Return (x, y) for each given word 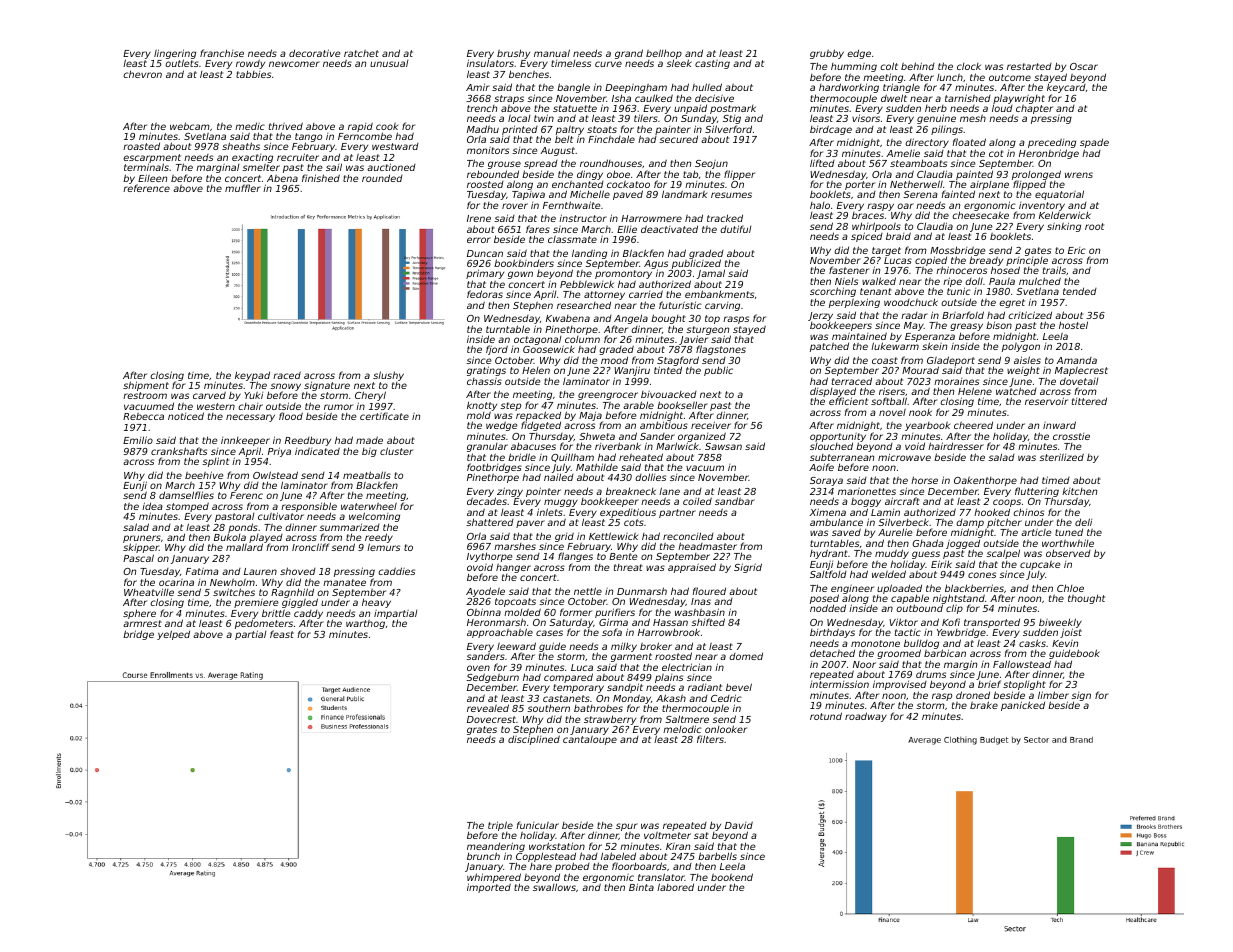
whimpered (494, 878)
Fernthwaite (572, 205)
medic (250, 126)
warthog (365, 624)
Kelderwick (1065, 215)
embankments (719, 294)
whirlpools (876, 227)
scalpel (1003, 554)
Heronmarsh (496, 622)
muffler (243, 188)
